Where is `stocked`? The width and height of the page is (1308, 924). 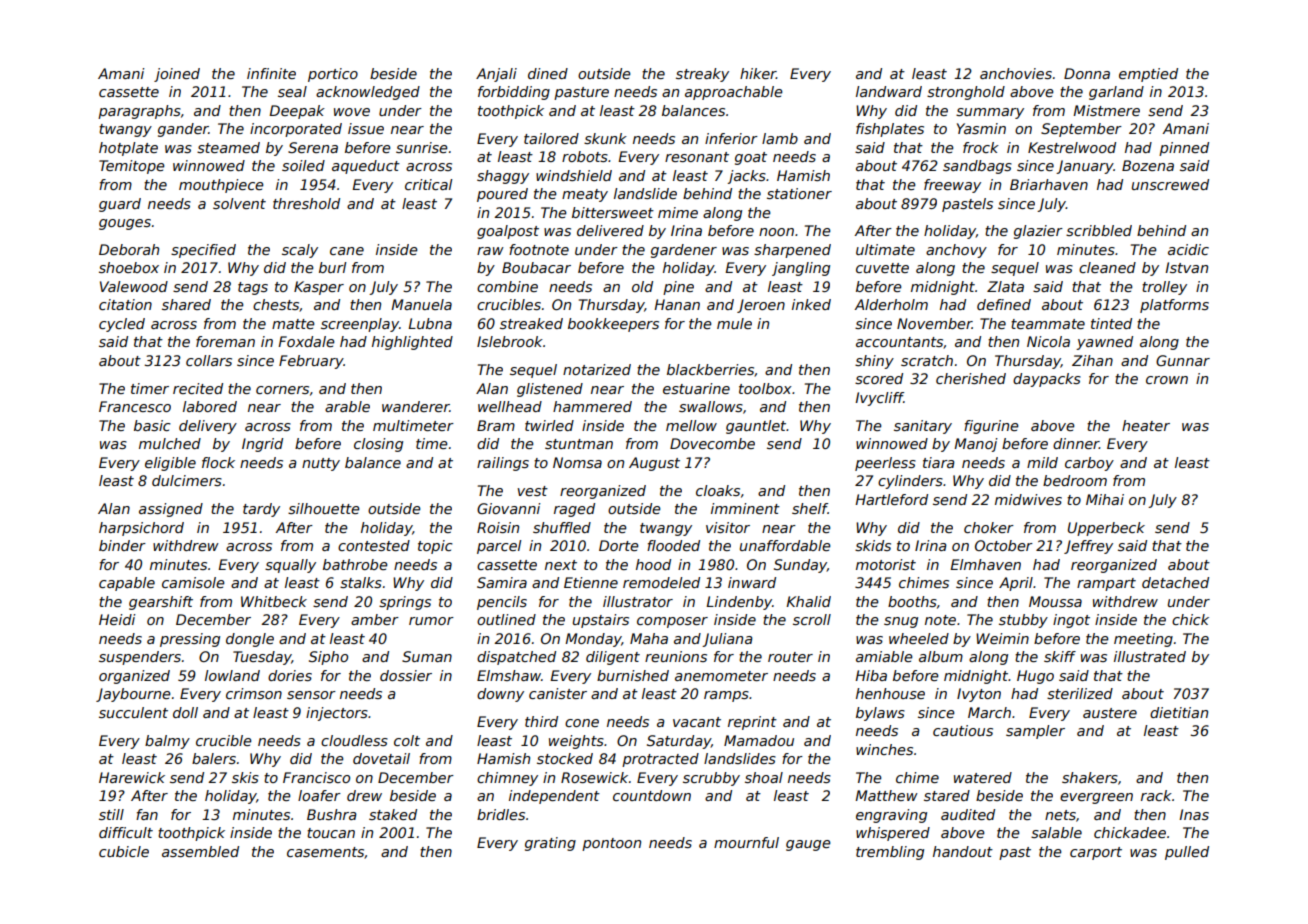 stocked is located at coordinates (565, 758).
